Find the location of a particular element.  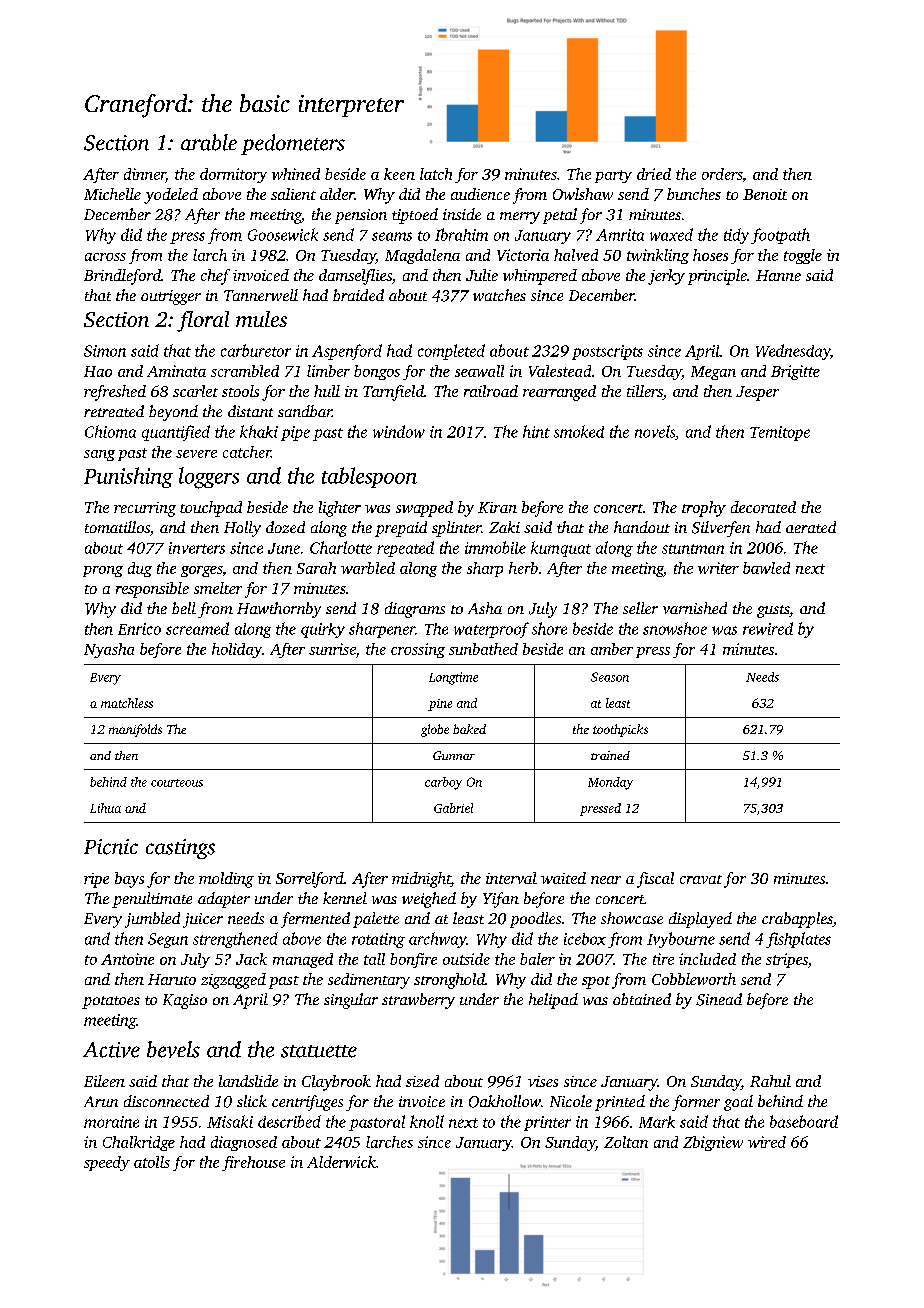

Temitope is located at coordinates (780, 433).
